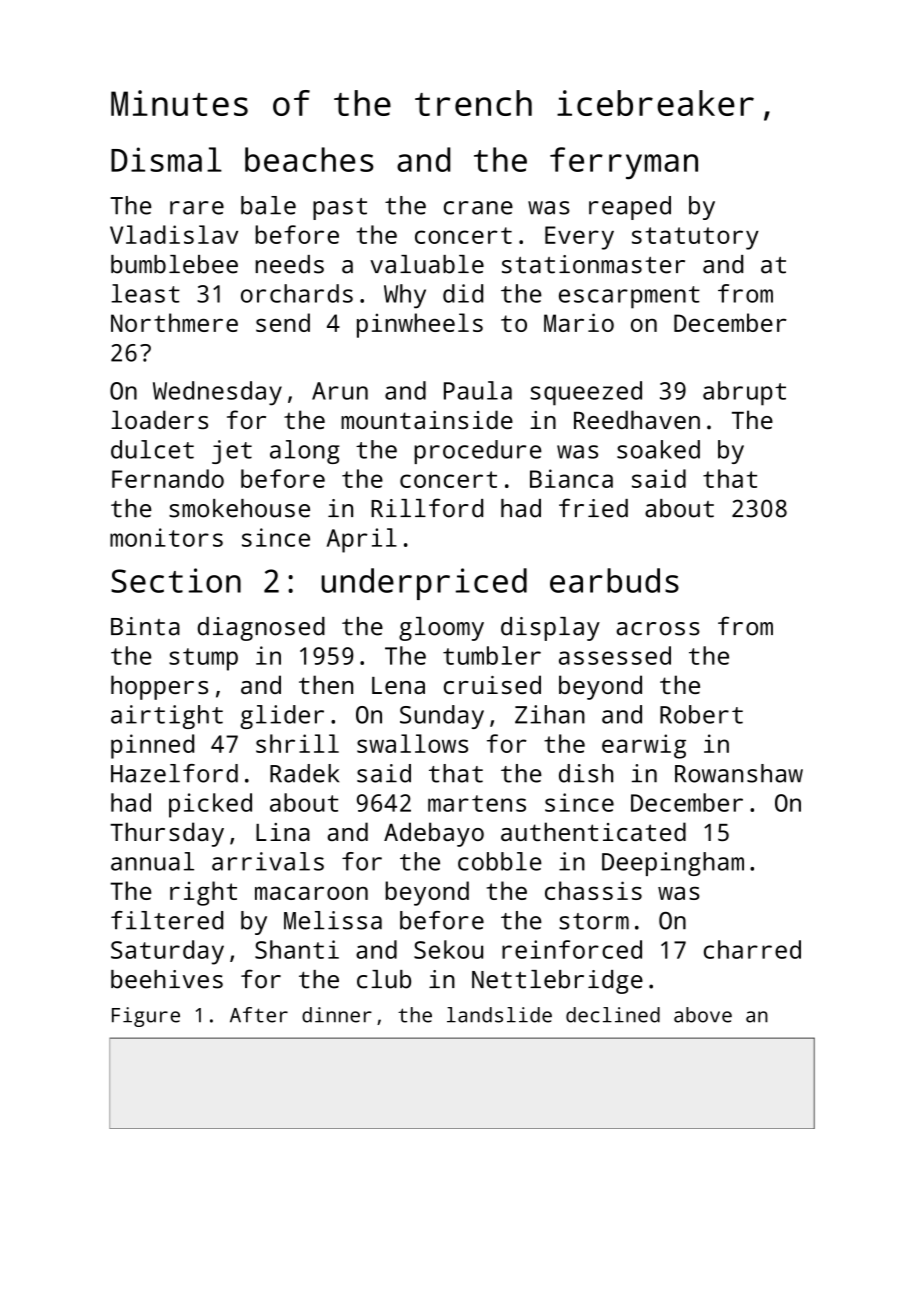 The width and height of the page is (924, 1314). I want to click on Hazelford, so click(174, 773).
